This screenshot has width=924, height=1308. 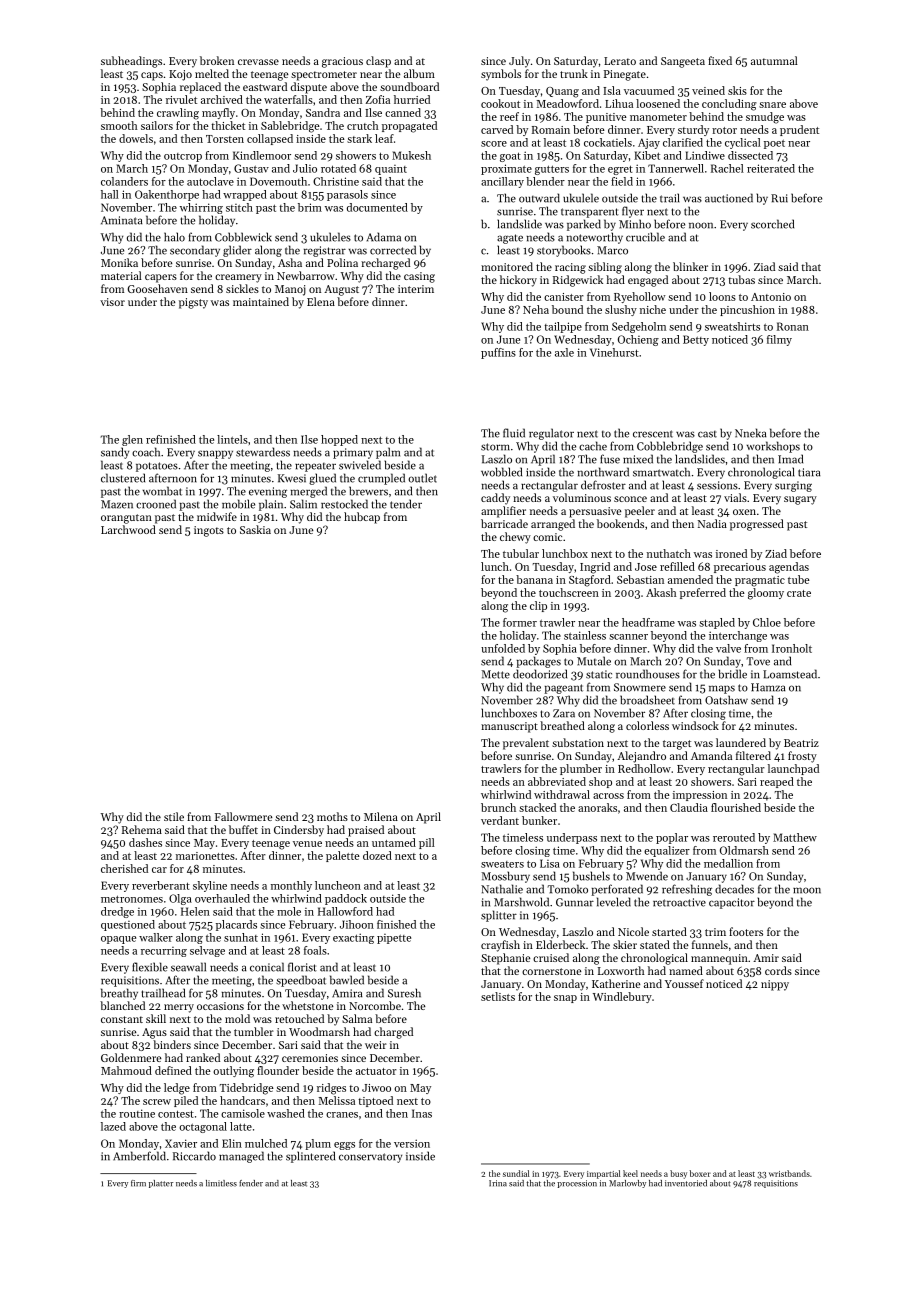 I want to click on crawling, so click(x=178, y=114).
